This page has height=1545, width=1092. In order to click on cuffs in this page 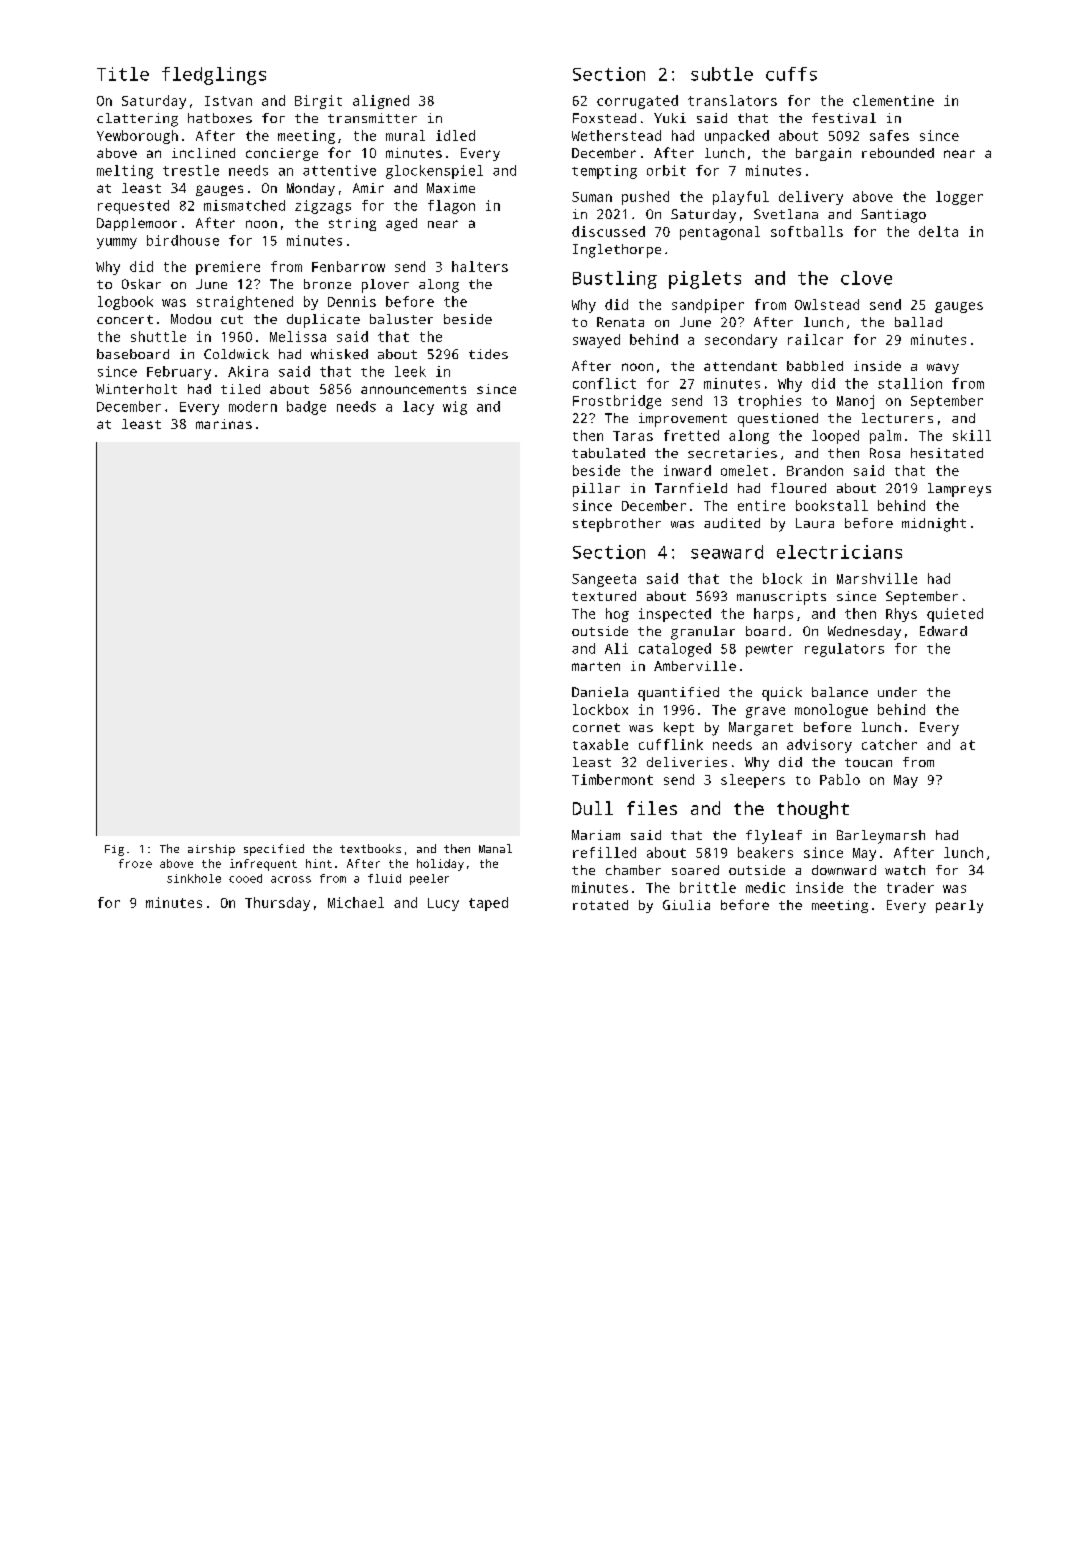, I will do `click(791, 74)`.
